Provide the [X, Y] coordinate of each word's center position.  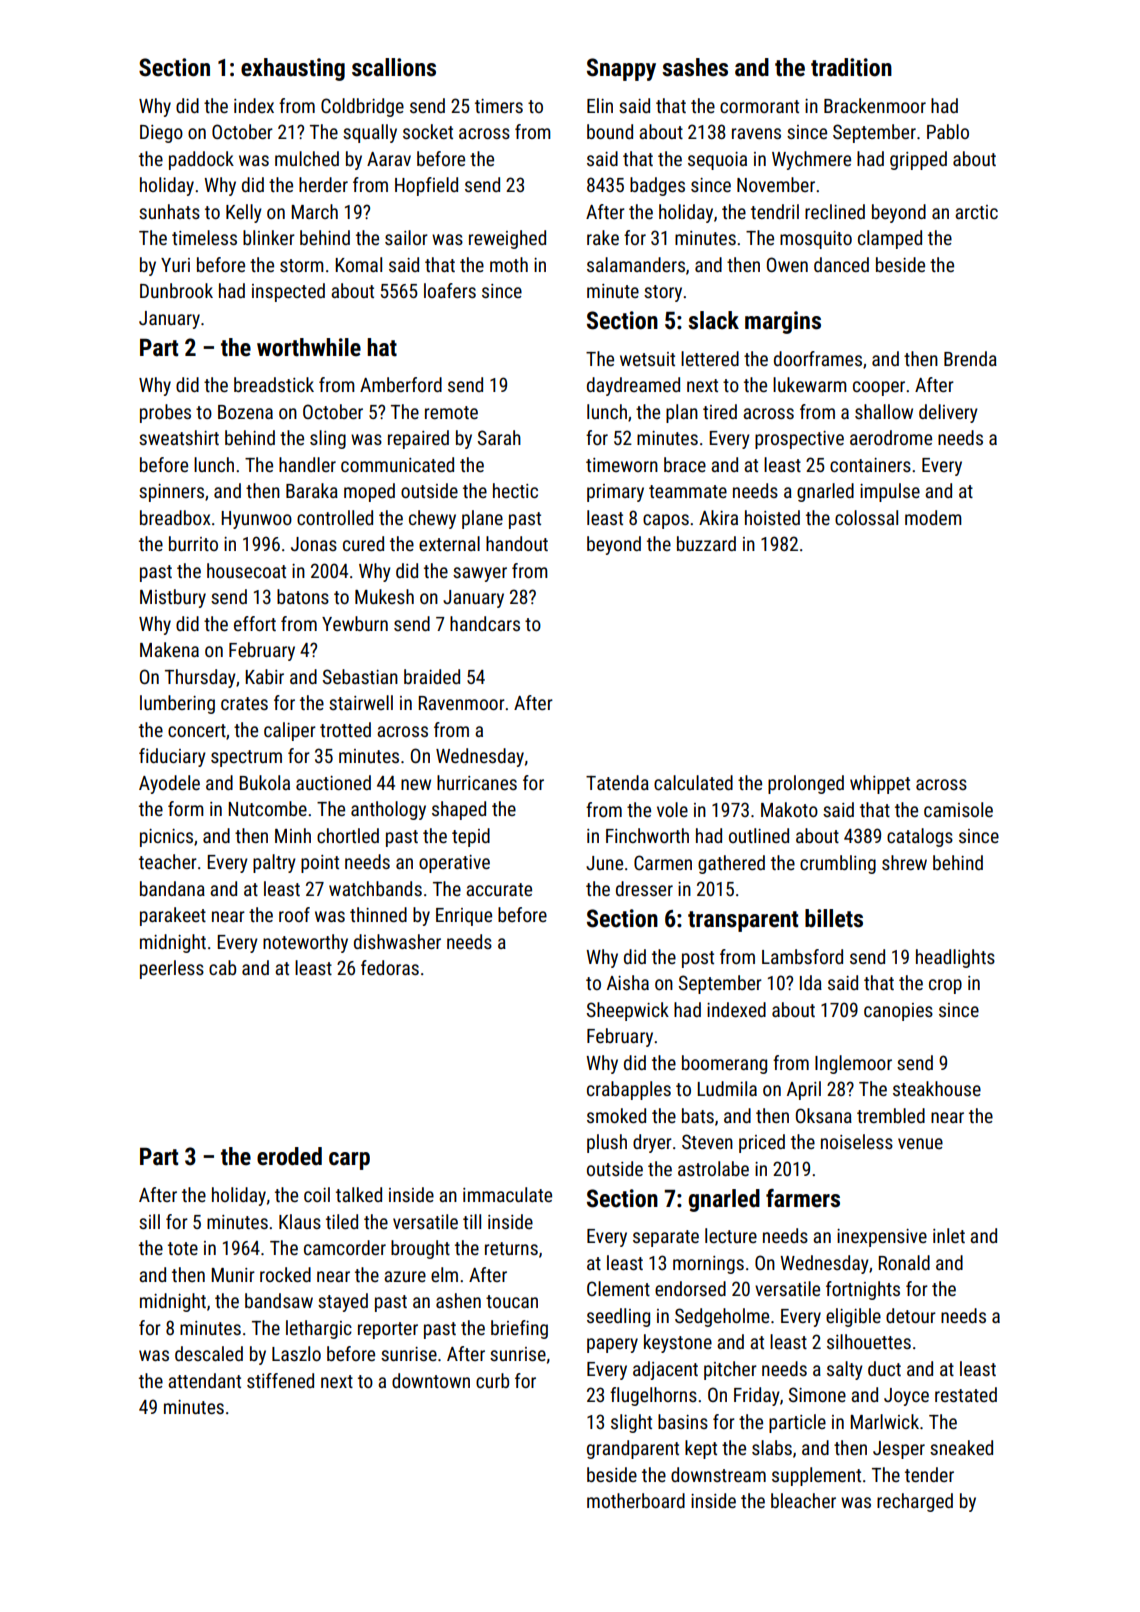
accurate [499, 889]
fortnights [863, 1290]
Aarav [389, 159]
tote [183, 1248]
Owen [787, 264]
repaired [418, 439]
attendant [204, 1380]
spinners [171, 493]
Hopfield [426, 186]
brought [420, 1249]
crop [945, 986]
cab [222, 967]
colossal [866, 517]
